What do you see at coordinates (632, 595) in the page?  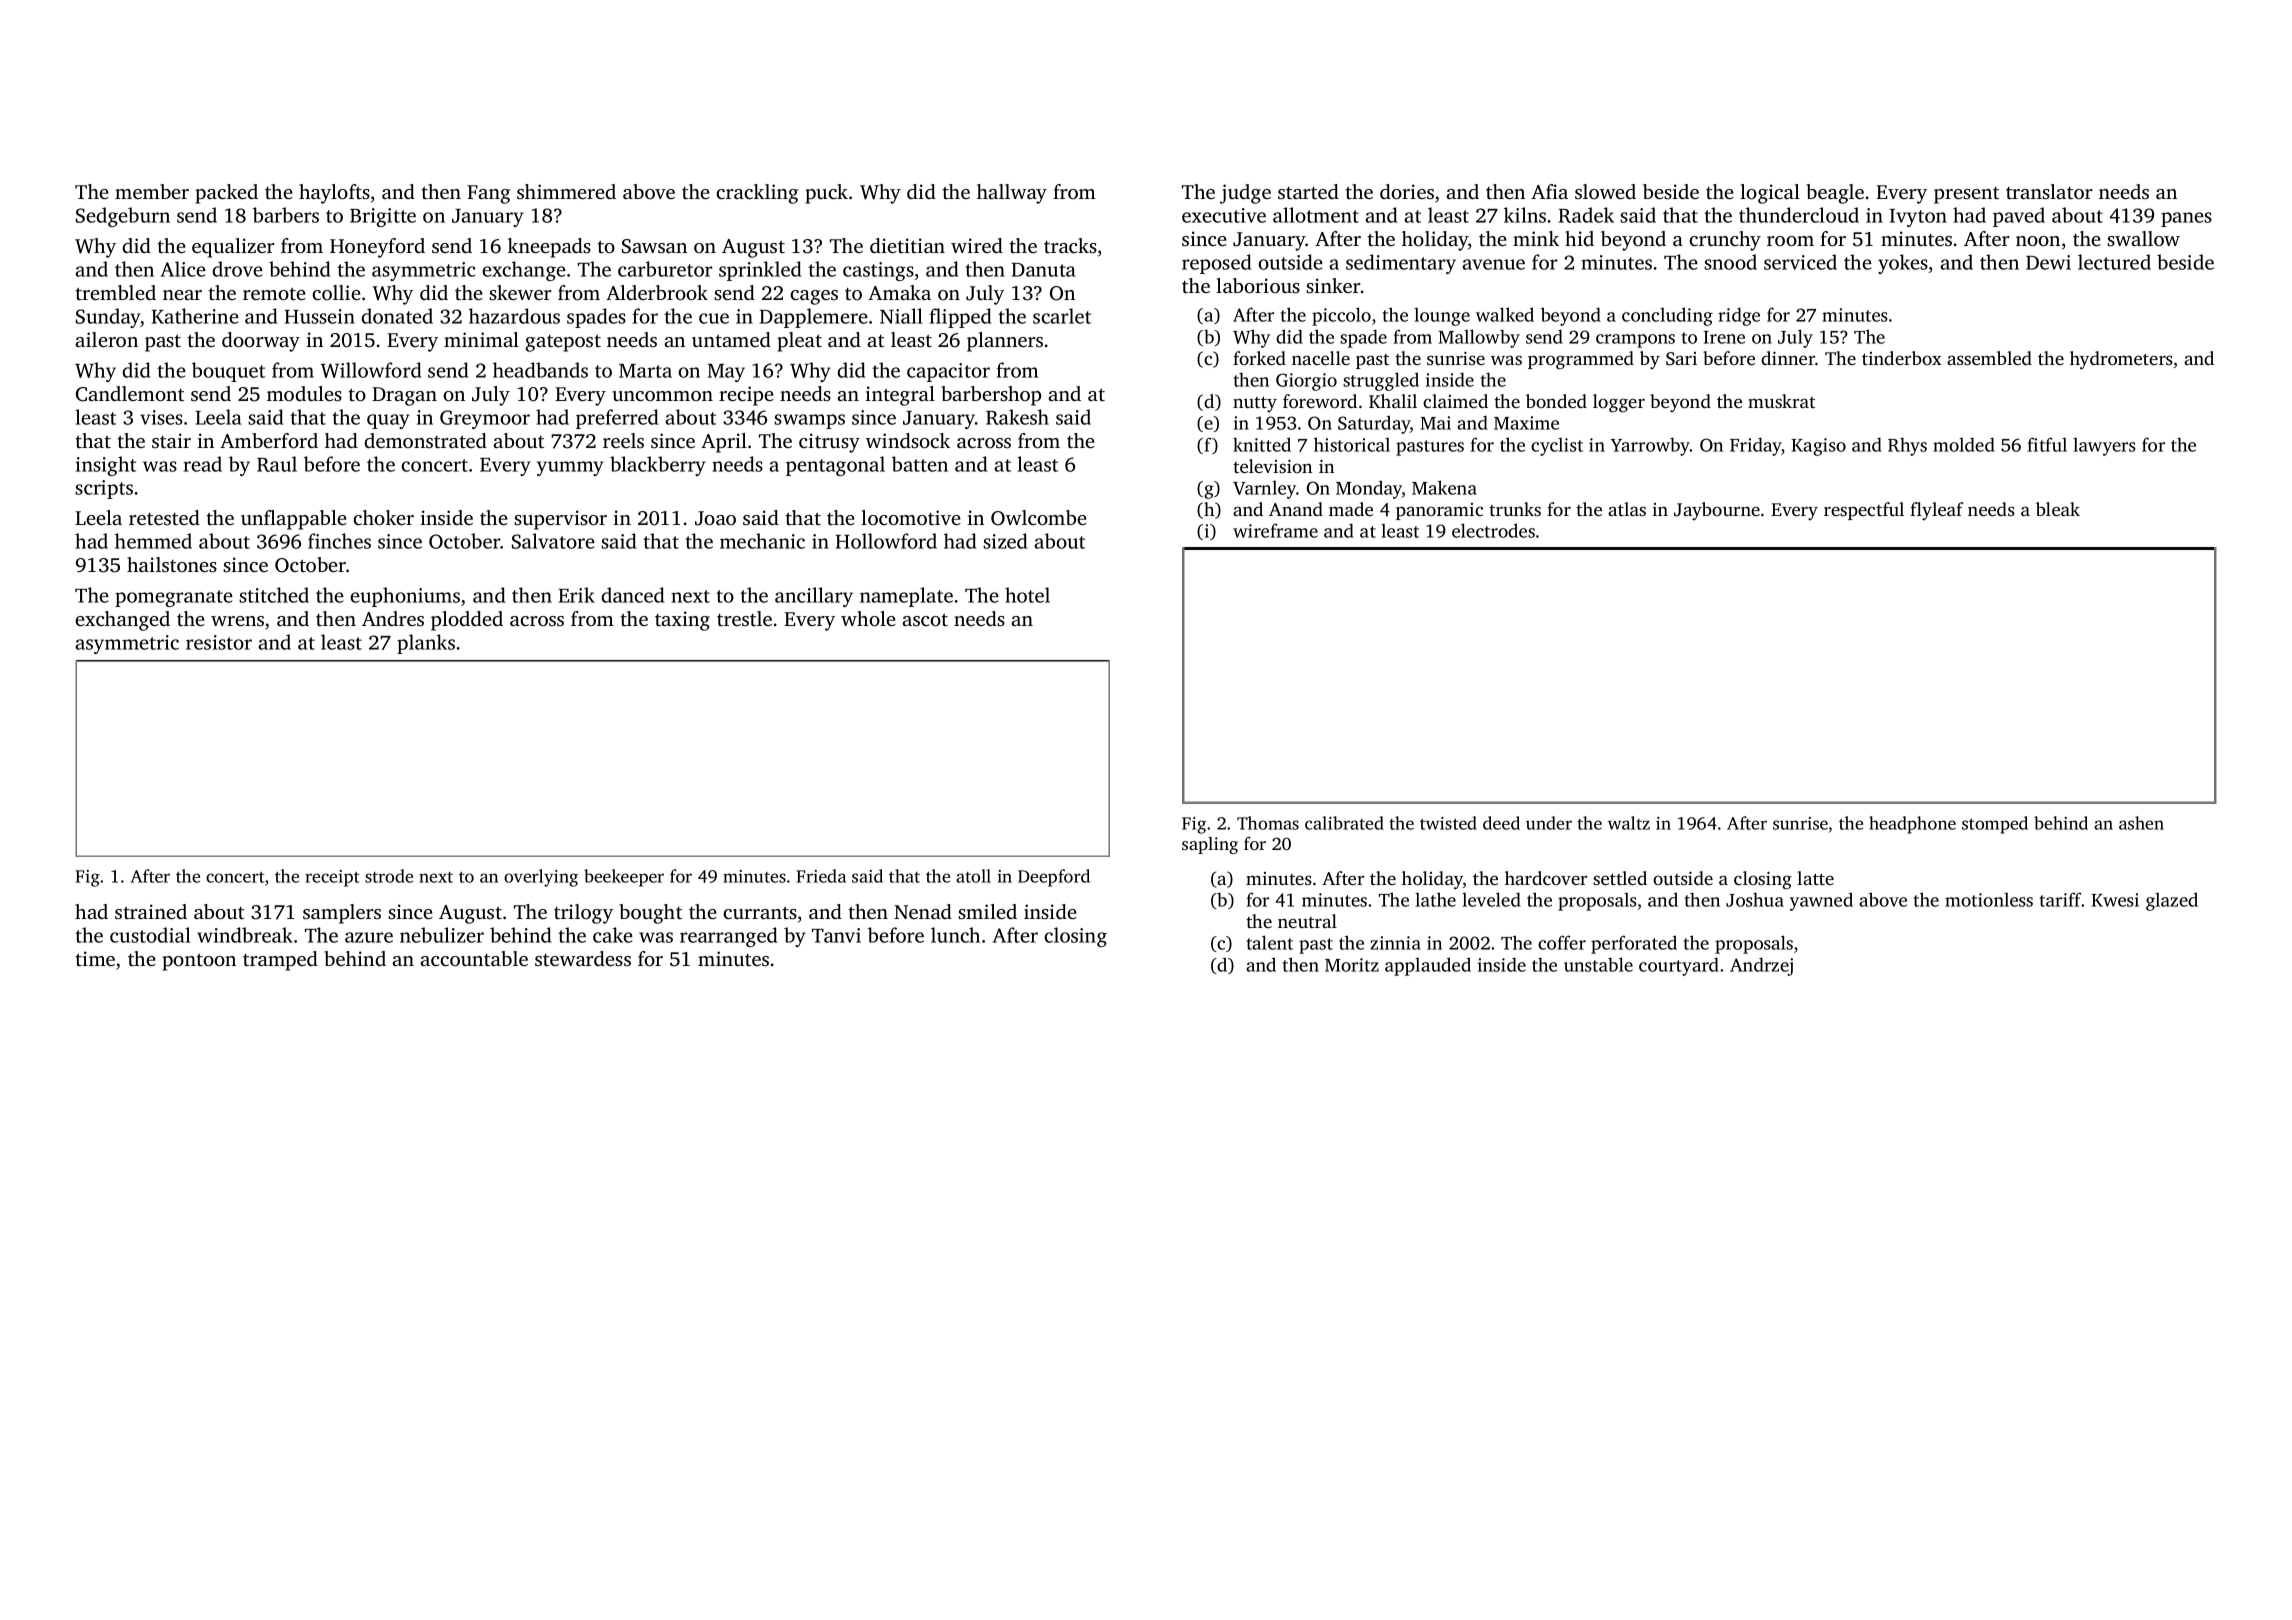 I see `danced` at bounding box center [632, 595].
